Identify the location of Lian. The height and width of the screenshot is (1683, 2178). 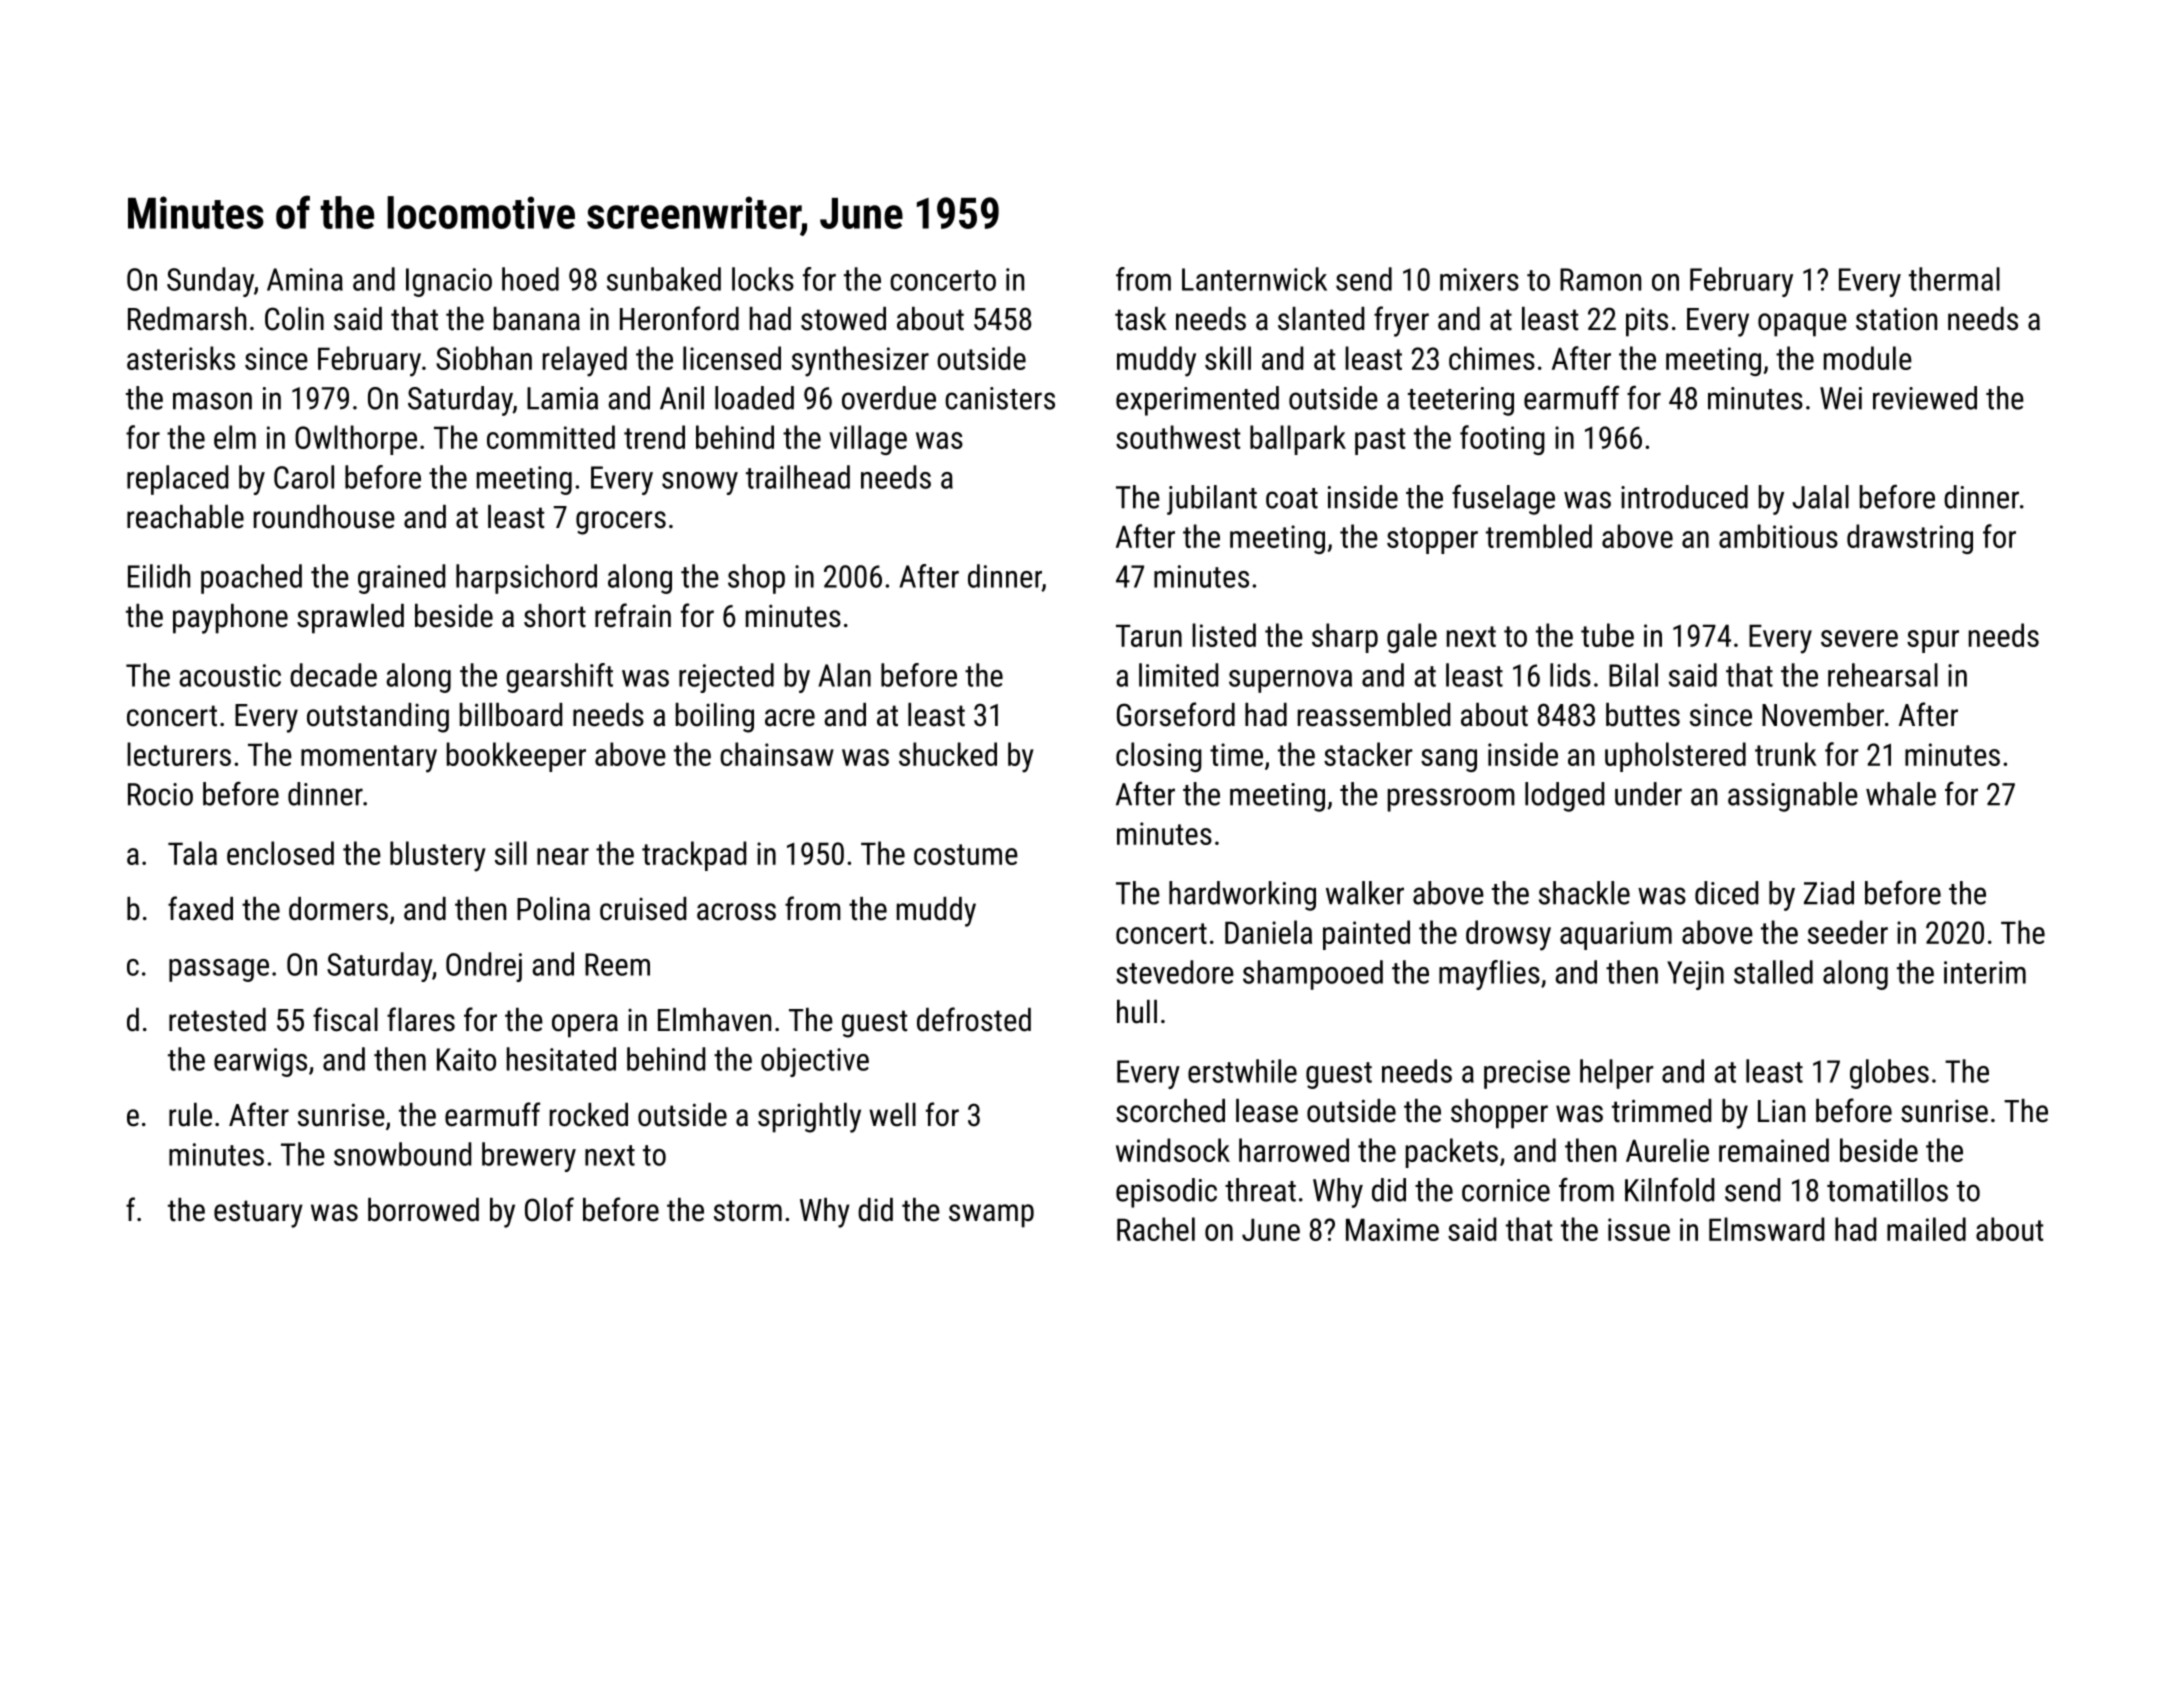
(1781, 1111).
